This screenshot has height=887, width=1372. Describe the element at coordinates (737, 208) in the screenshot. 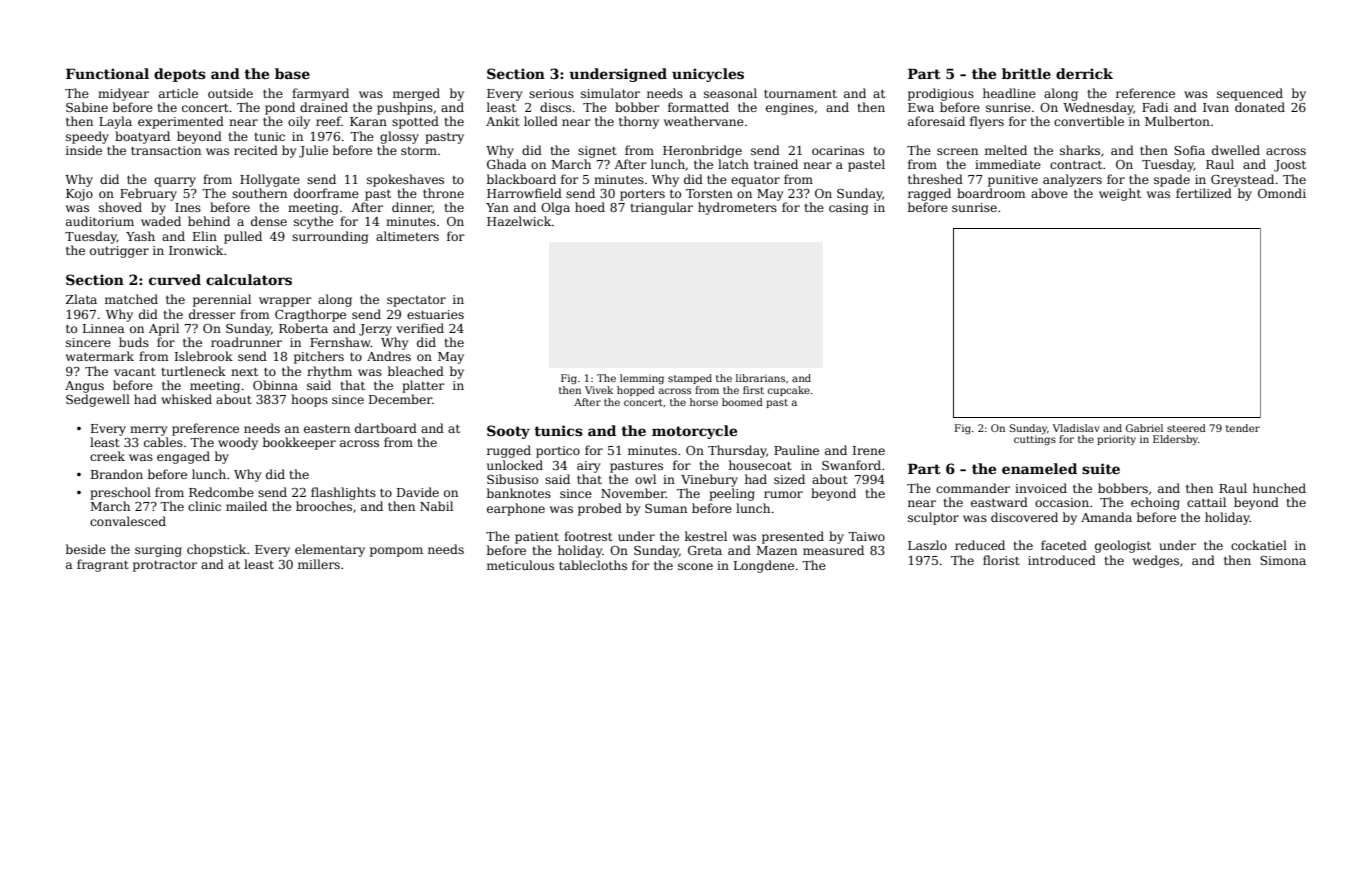

I see `hydrometers` at that location.
